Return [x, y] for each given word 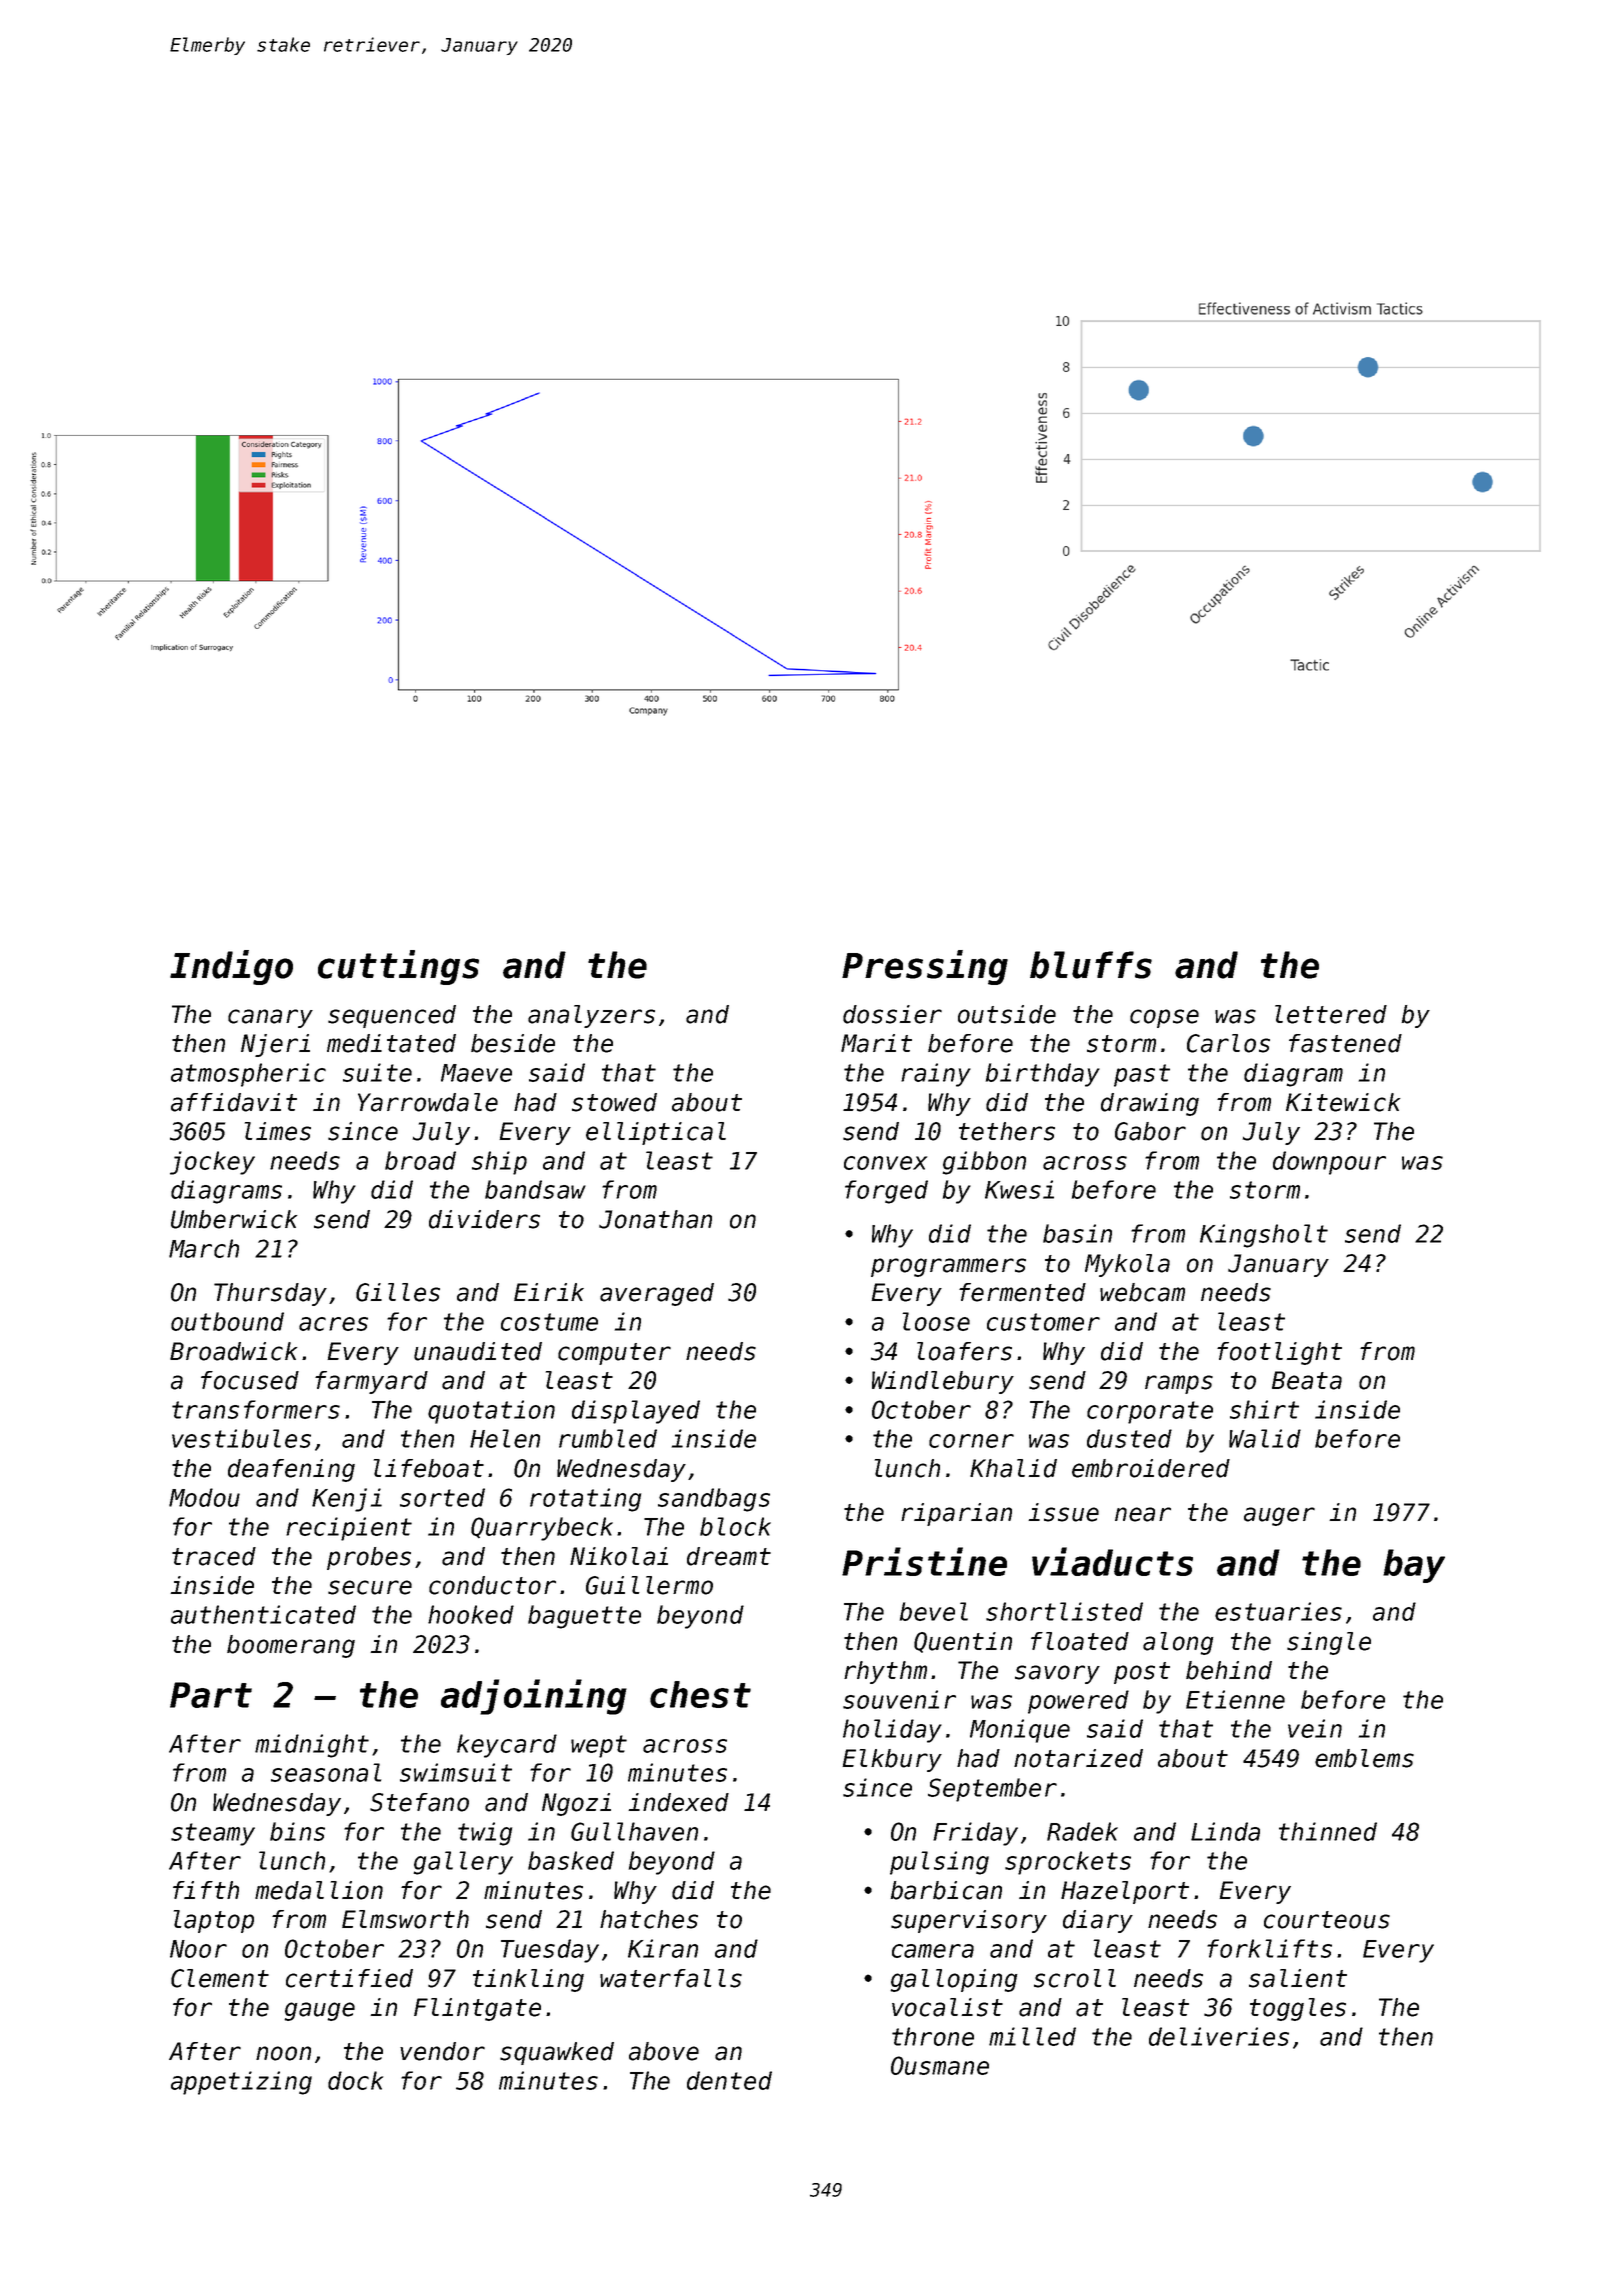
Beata [1307, 1380]
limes [278, 1131]
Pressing [925, 967]
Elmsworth [405, 1919]
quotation [491, 1412]
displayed [636, 1412]
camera [933, 1951]
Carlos [1228, 1043]
